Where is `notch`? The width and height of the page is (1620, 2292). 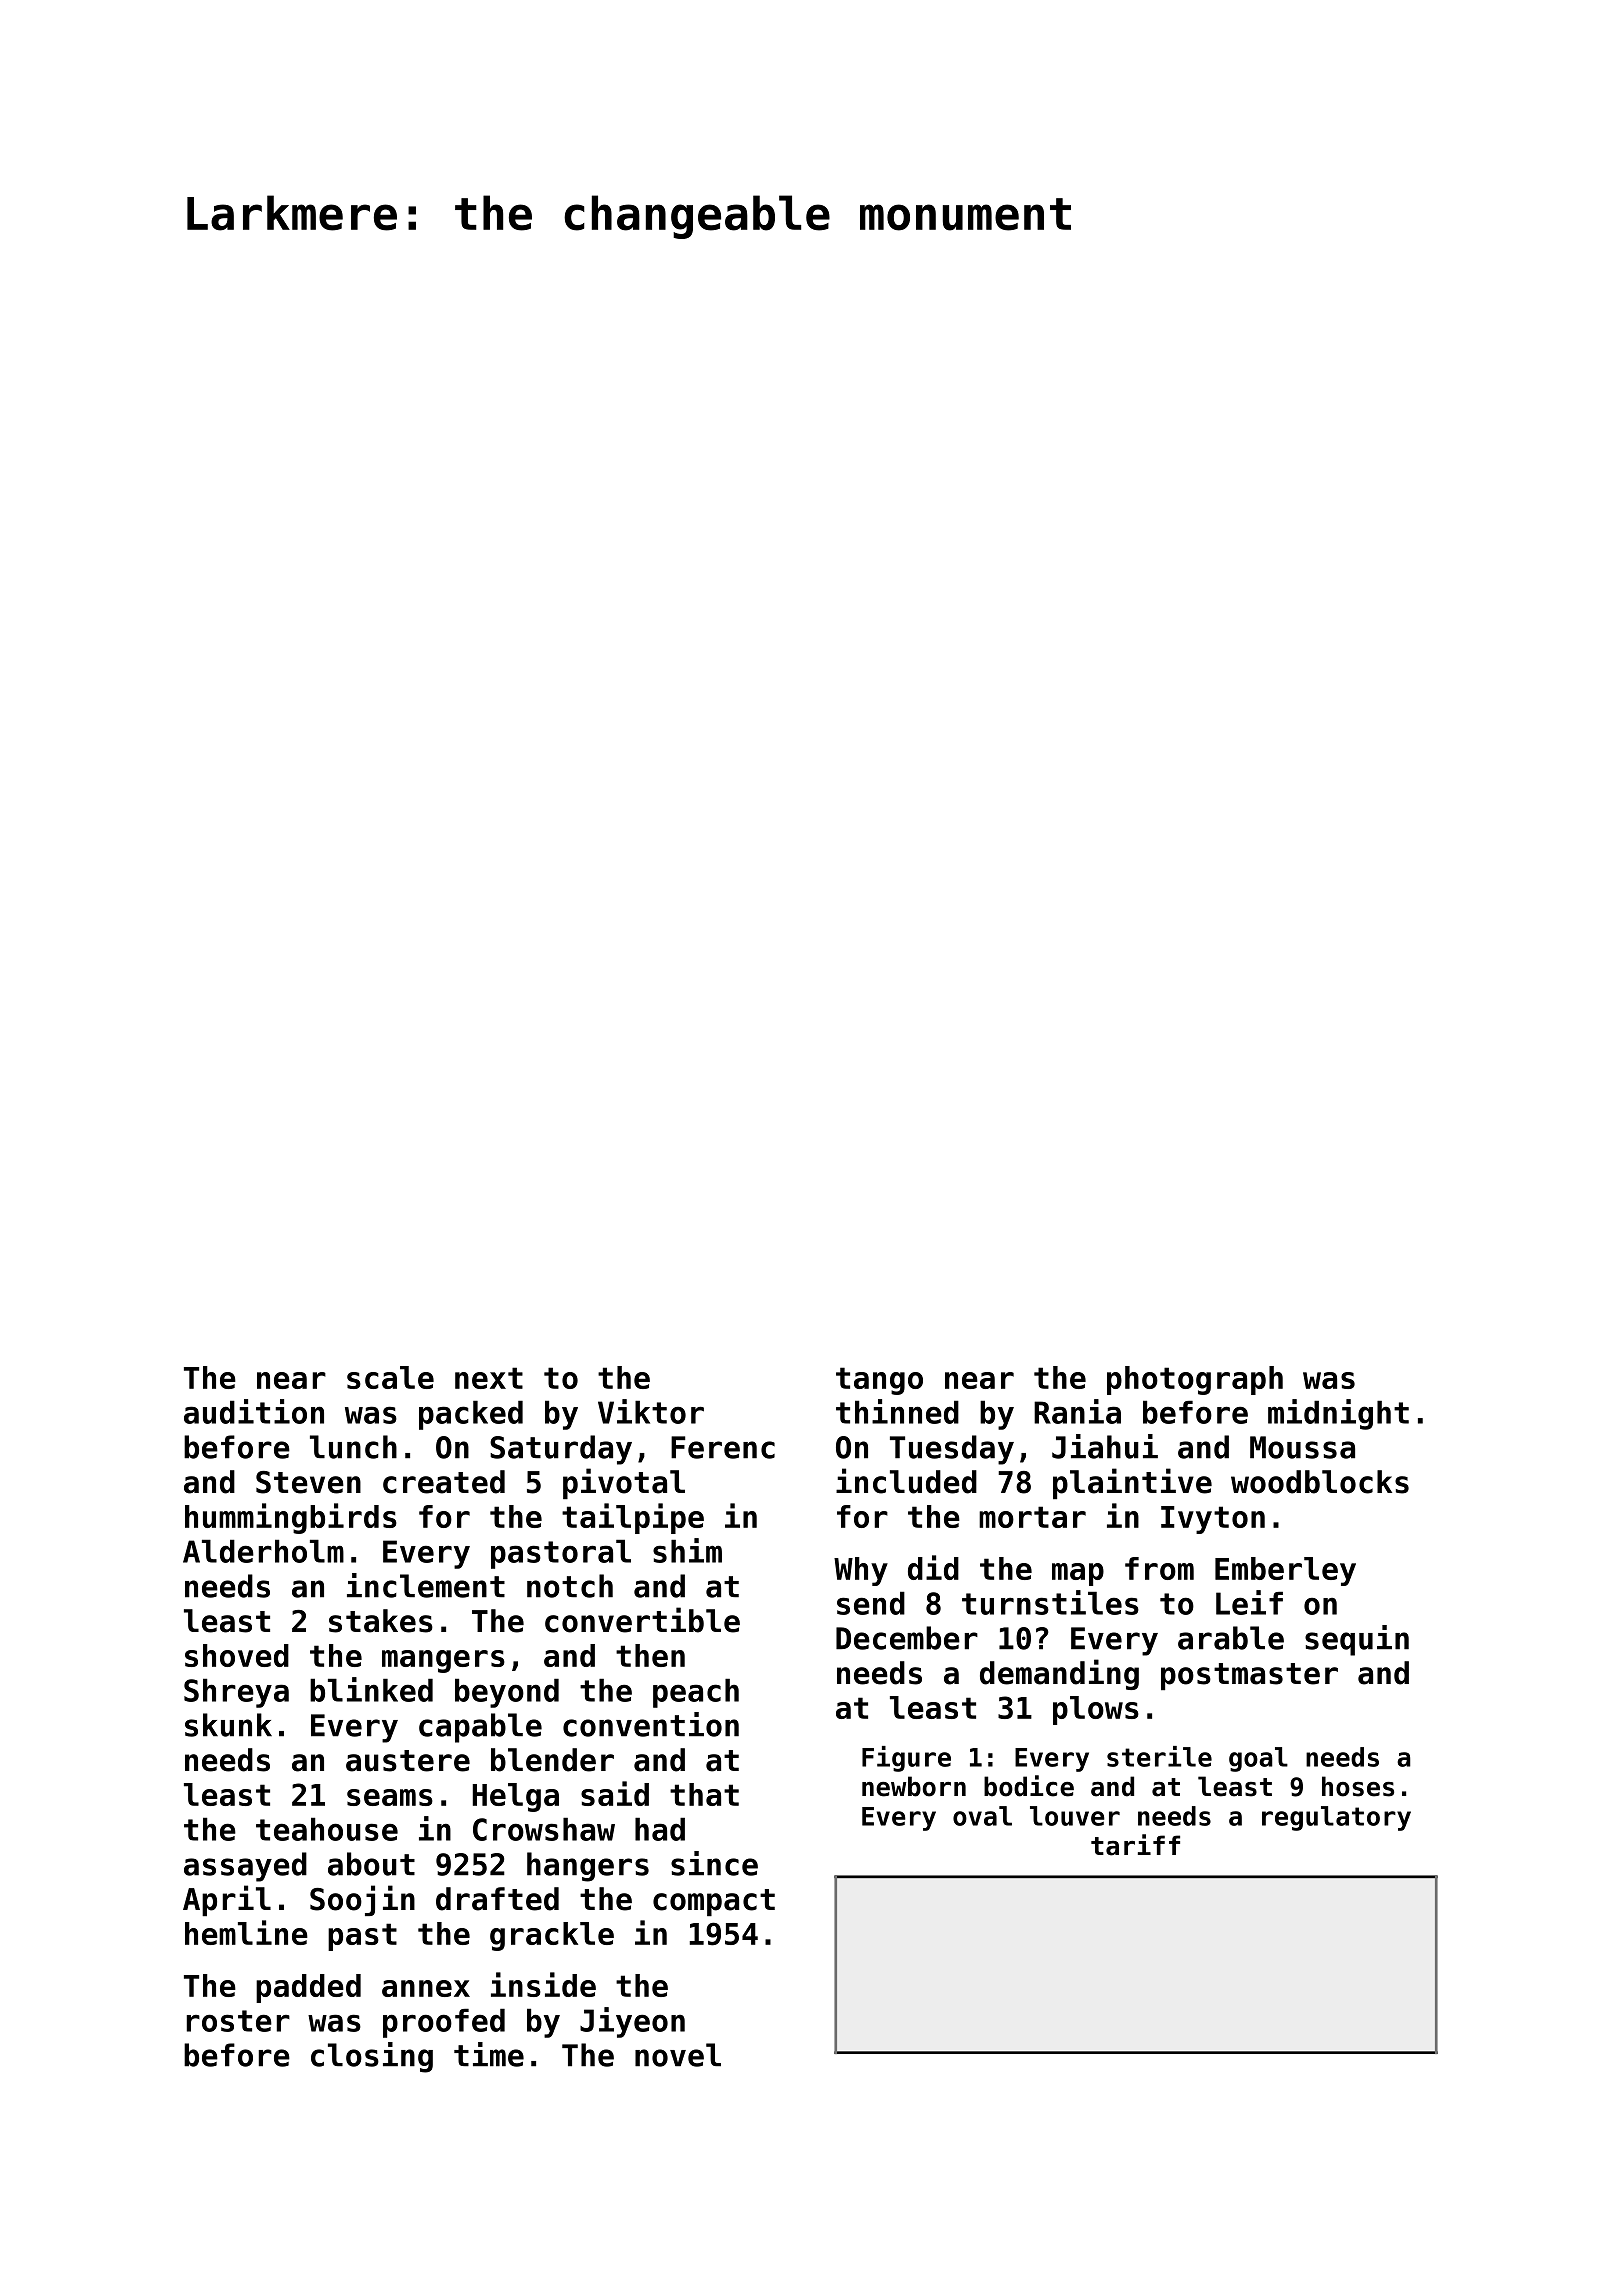 notch is located at coordinates (570, 1586).
